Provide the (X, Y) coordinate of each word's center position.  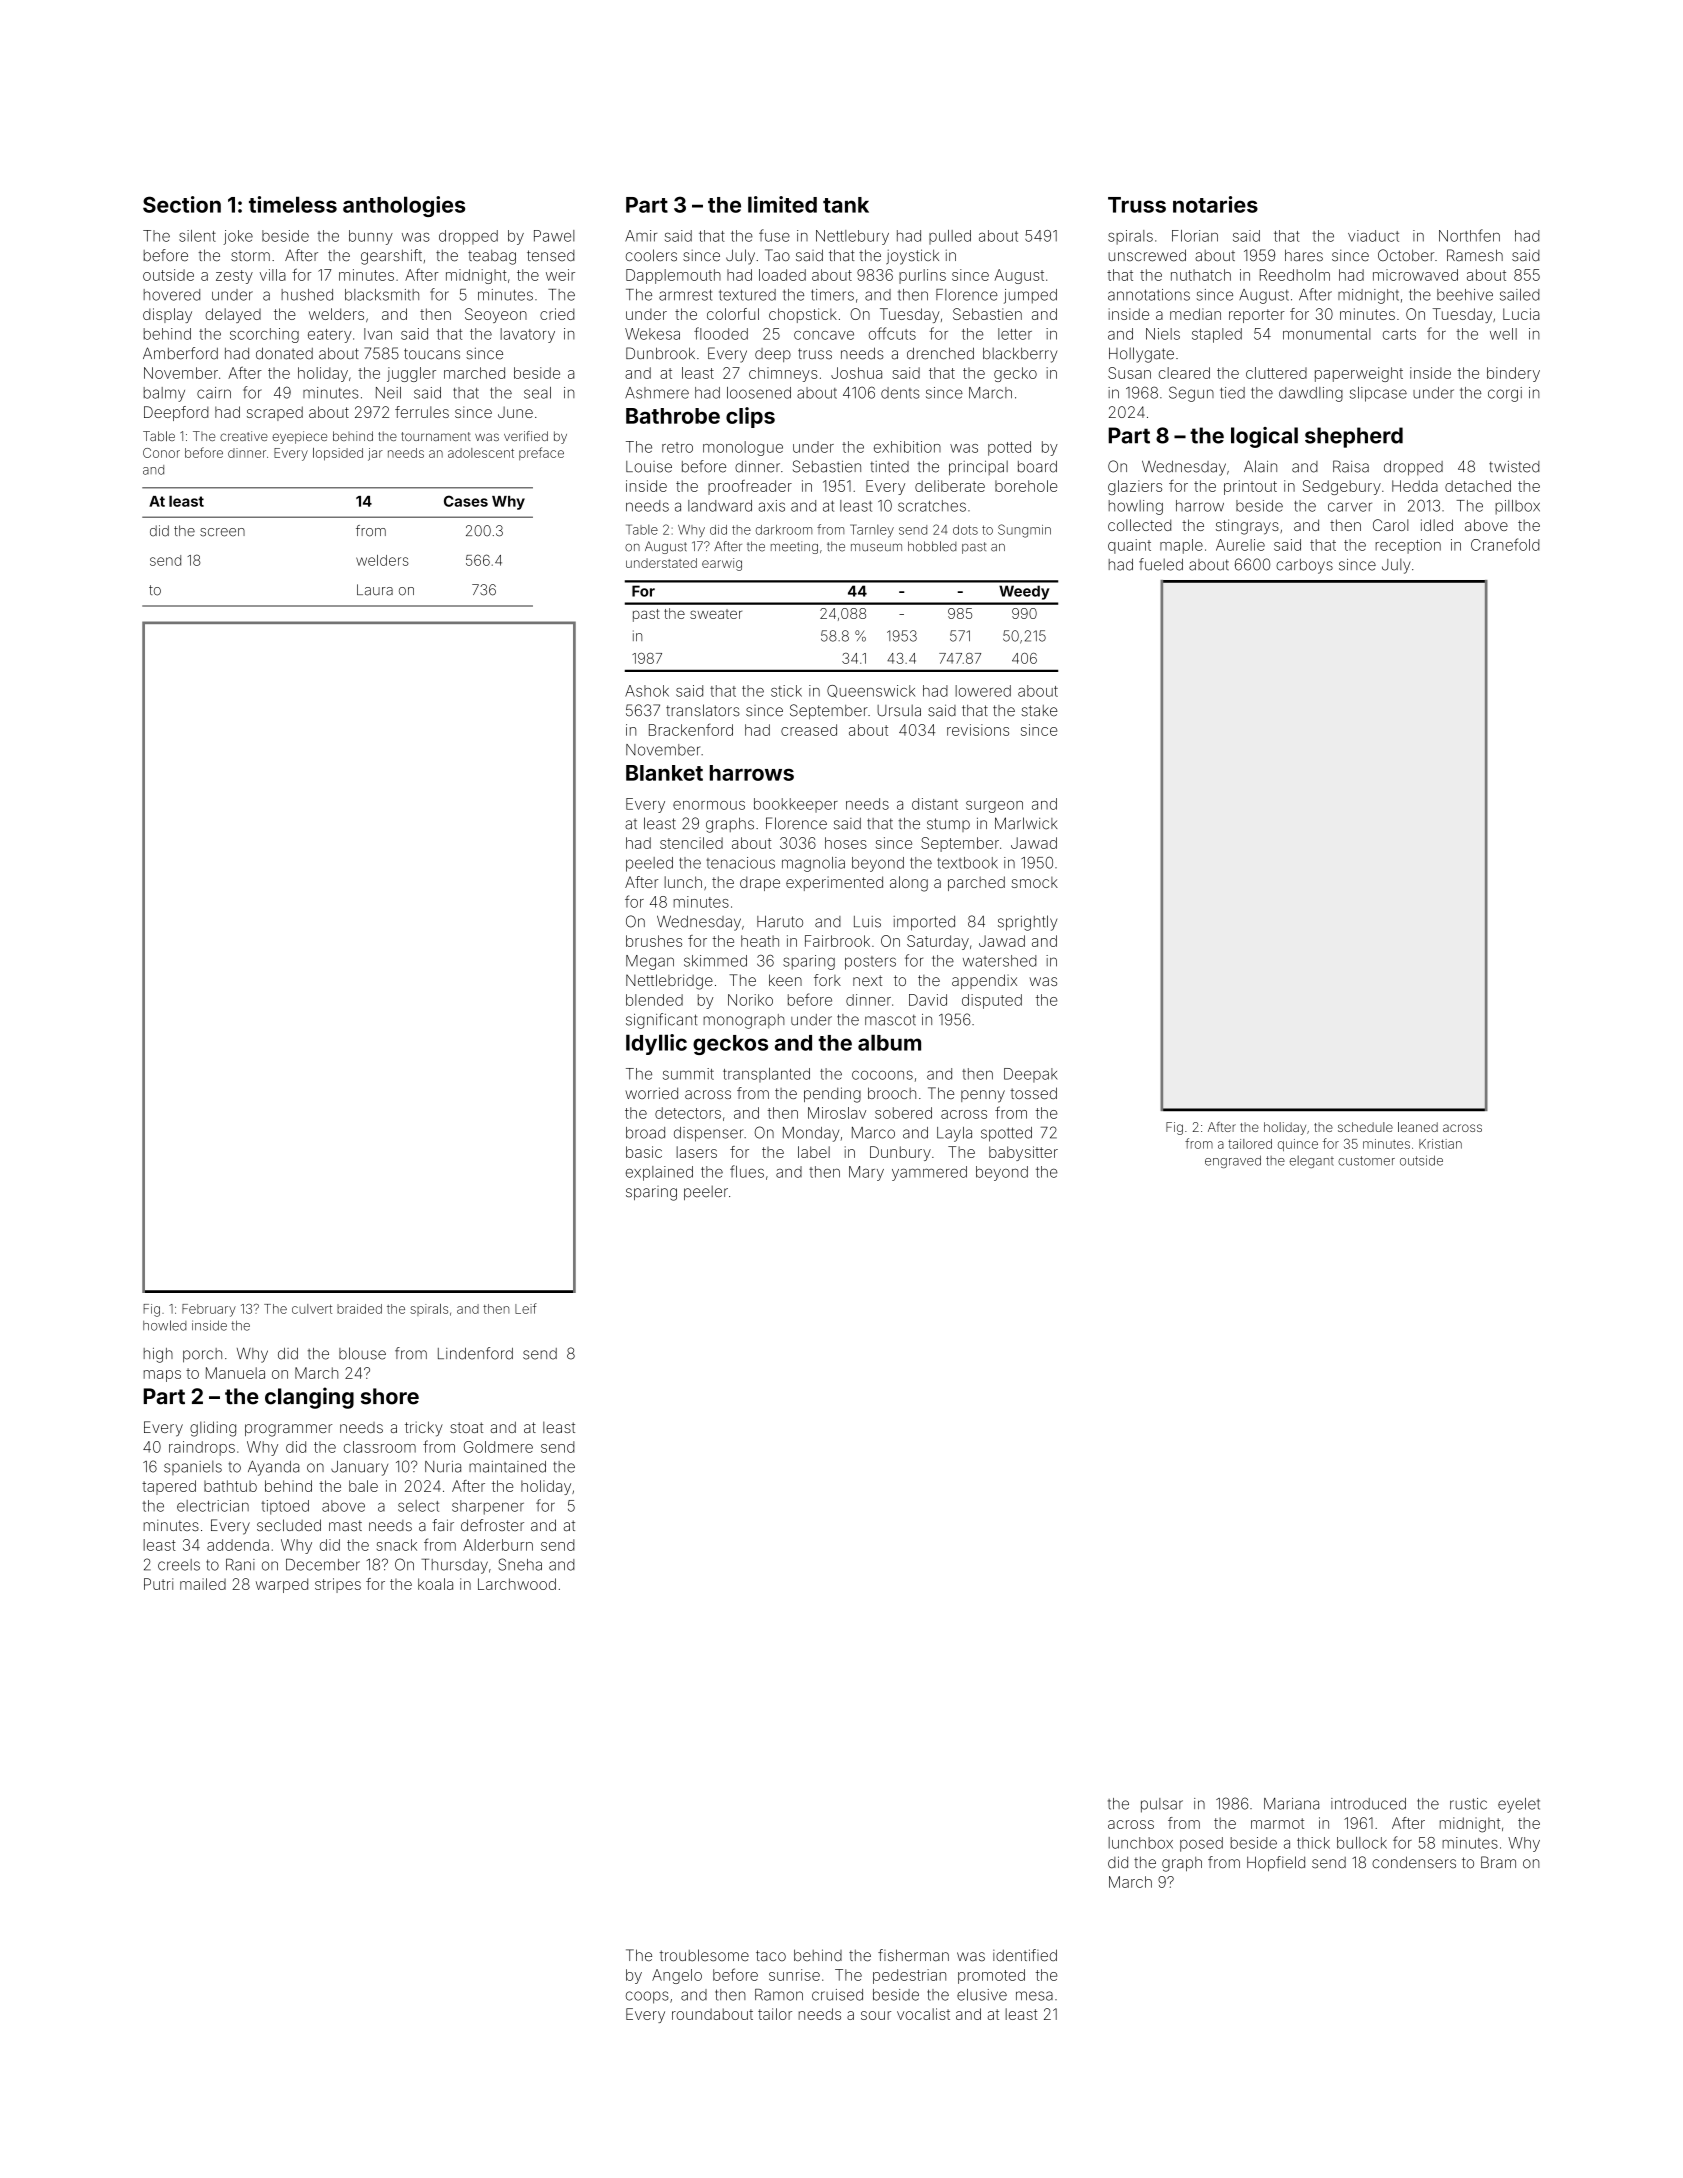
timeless (293, 204)
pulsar (1162, 1805)
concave (824, 335)
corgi (1505, 394)
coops (647, 1997)
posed (1201, 1844)
